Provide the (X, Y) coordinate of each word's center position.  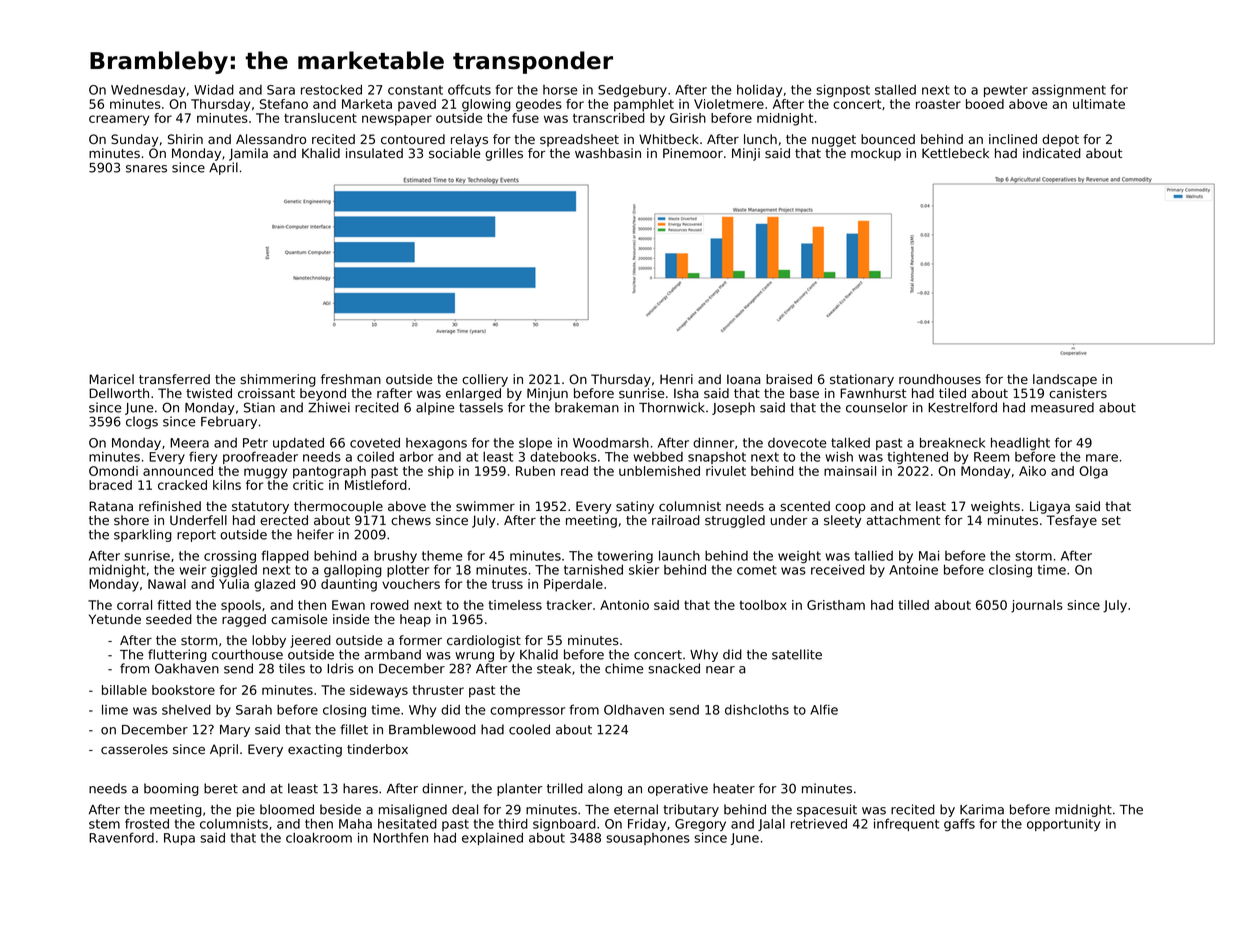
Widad (214, 90)
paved (417, 105)
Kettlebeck (955, 153)
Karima (982, 809)
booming (171, 789)
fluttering (177, 655)
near (720, 670)
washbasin (608, 153)
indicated (1052, 153)
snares (146, 169)
